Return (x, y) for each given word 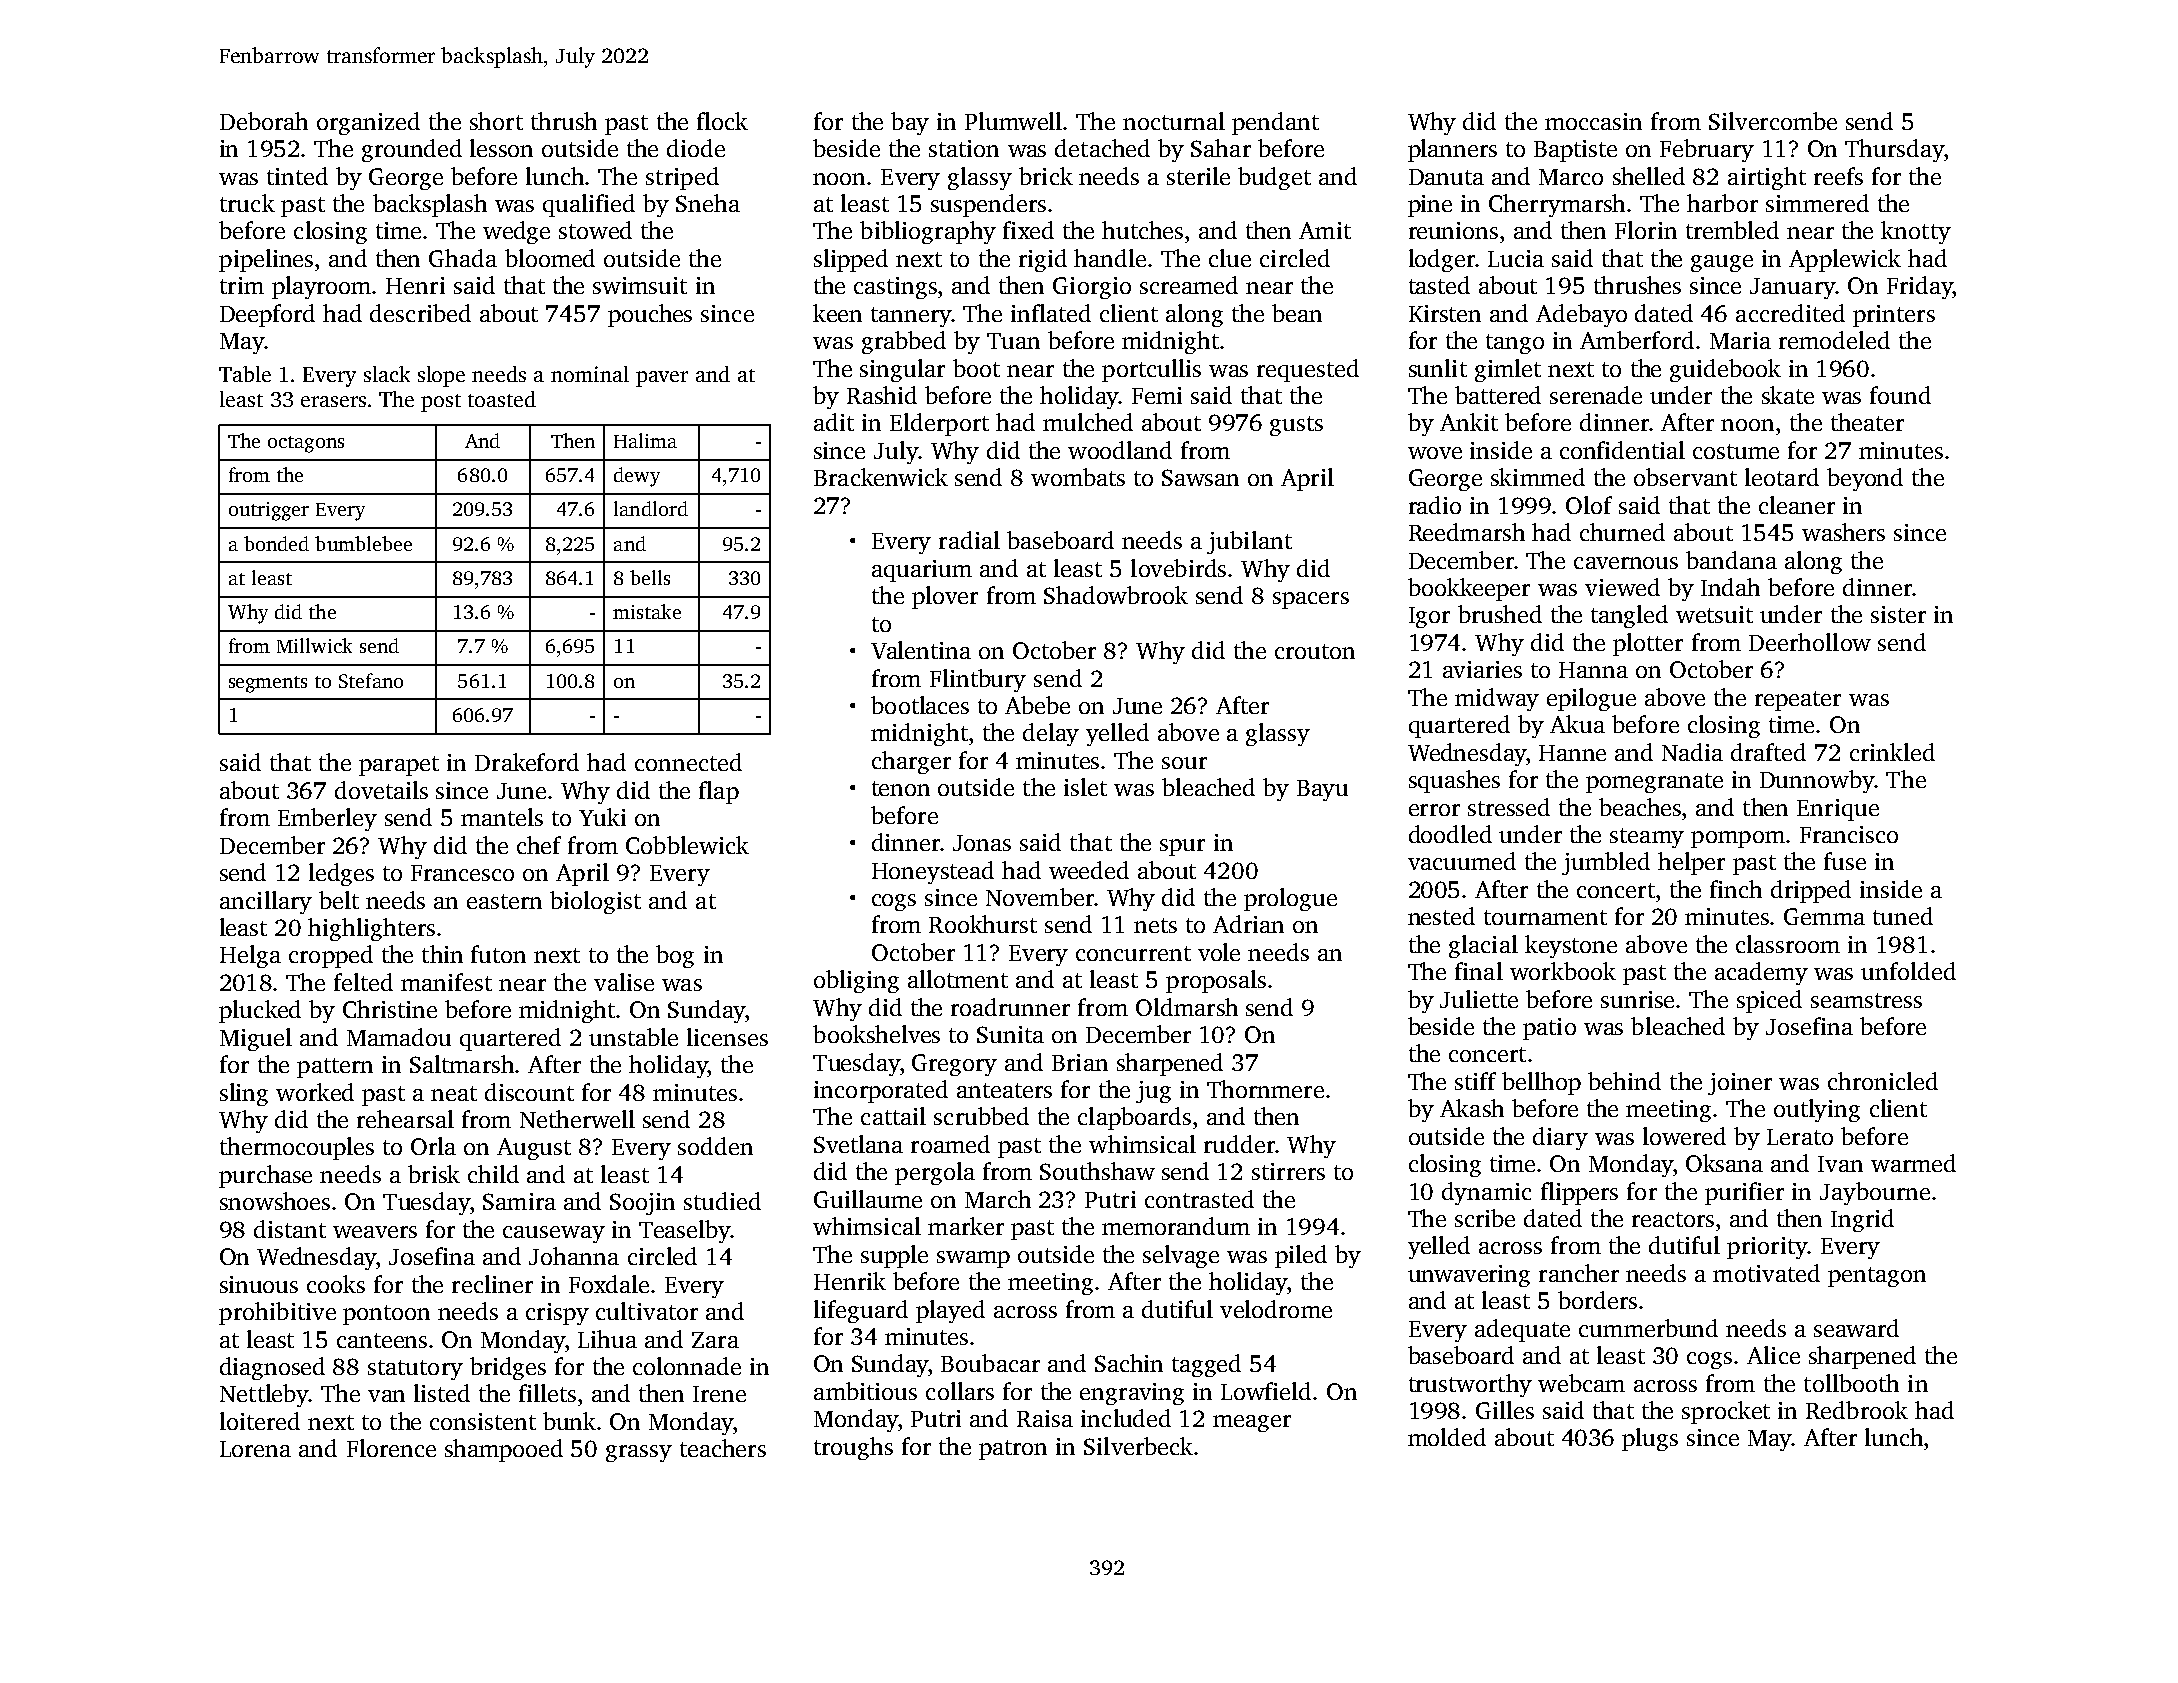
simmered (1817, 203)
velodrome (1276, 1309)
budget (1274, 178)
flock (722, 121)
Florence (391, 1448)
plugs (1650, 1439)
